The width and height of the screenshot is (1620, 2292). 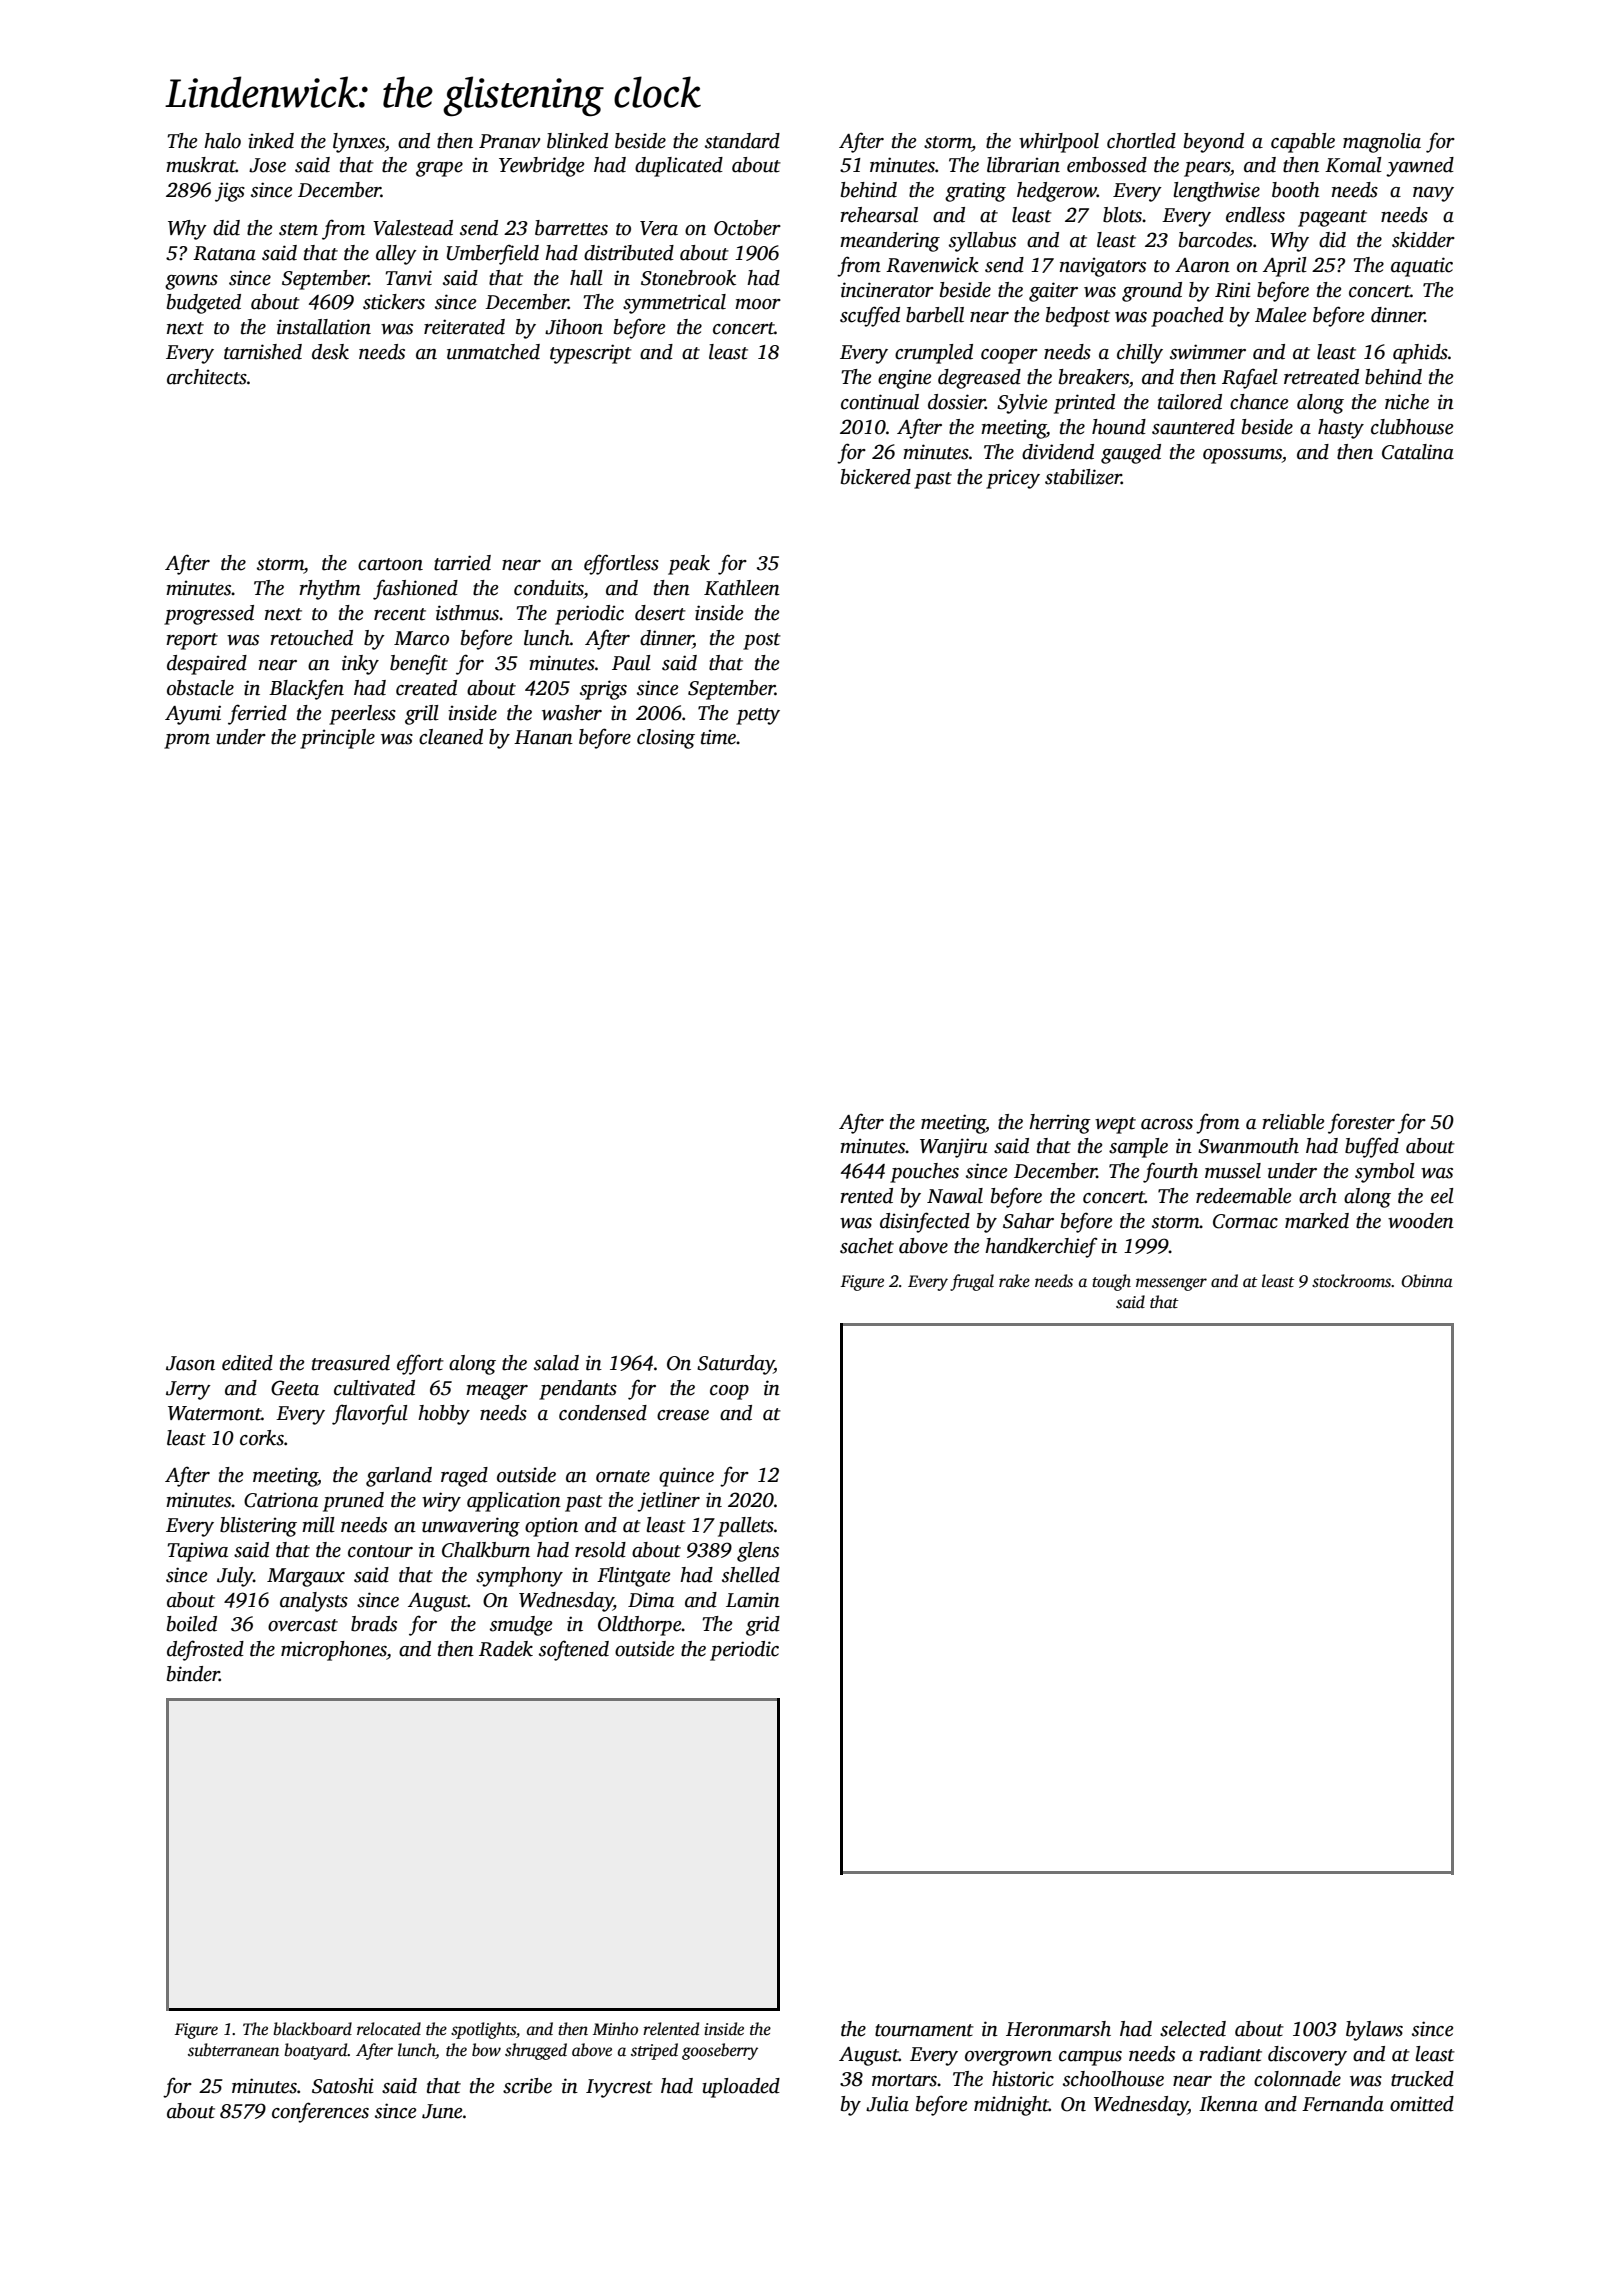 I want to click on tarnished, so click(x=263, y=352).
